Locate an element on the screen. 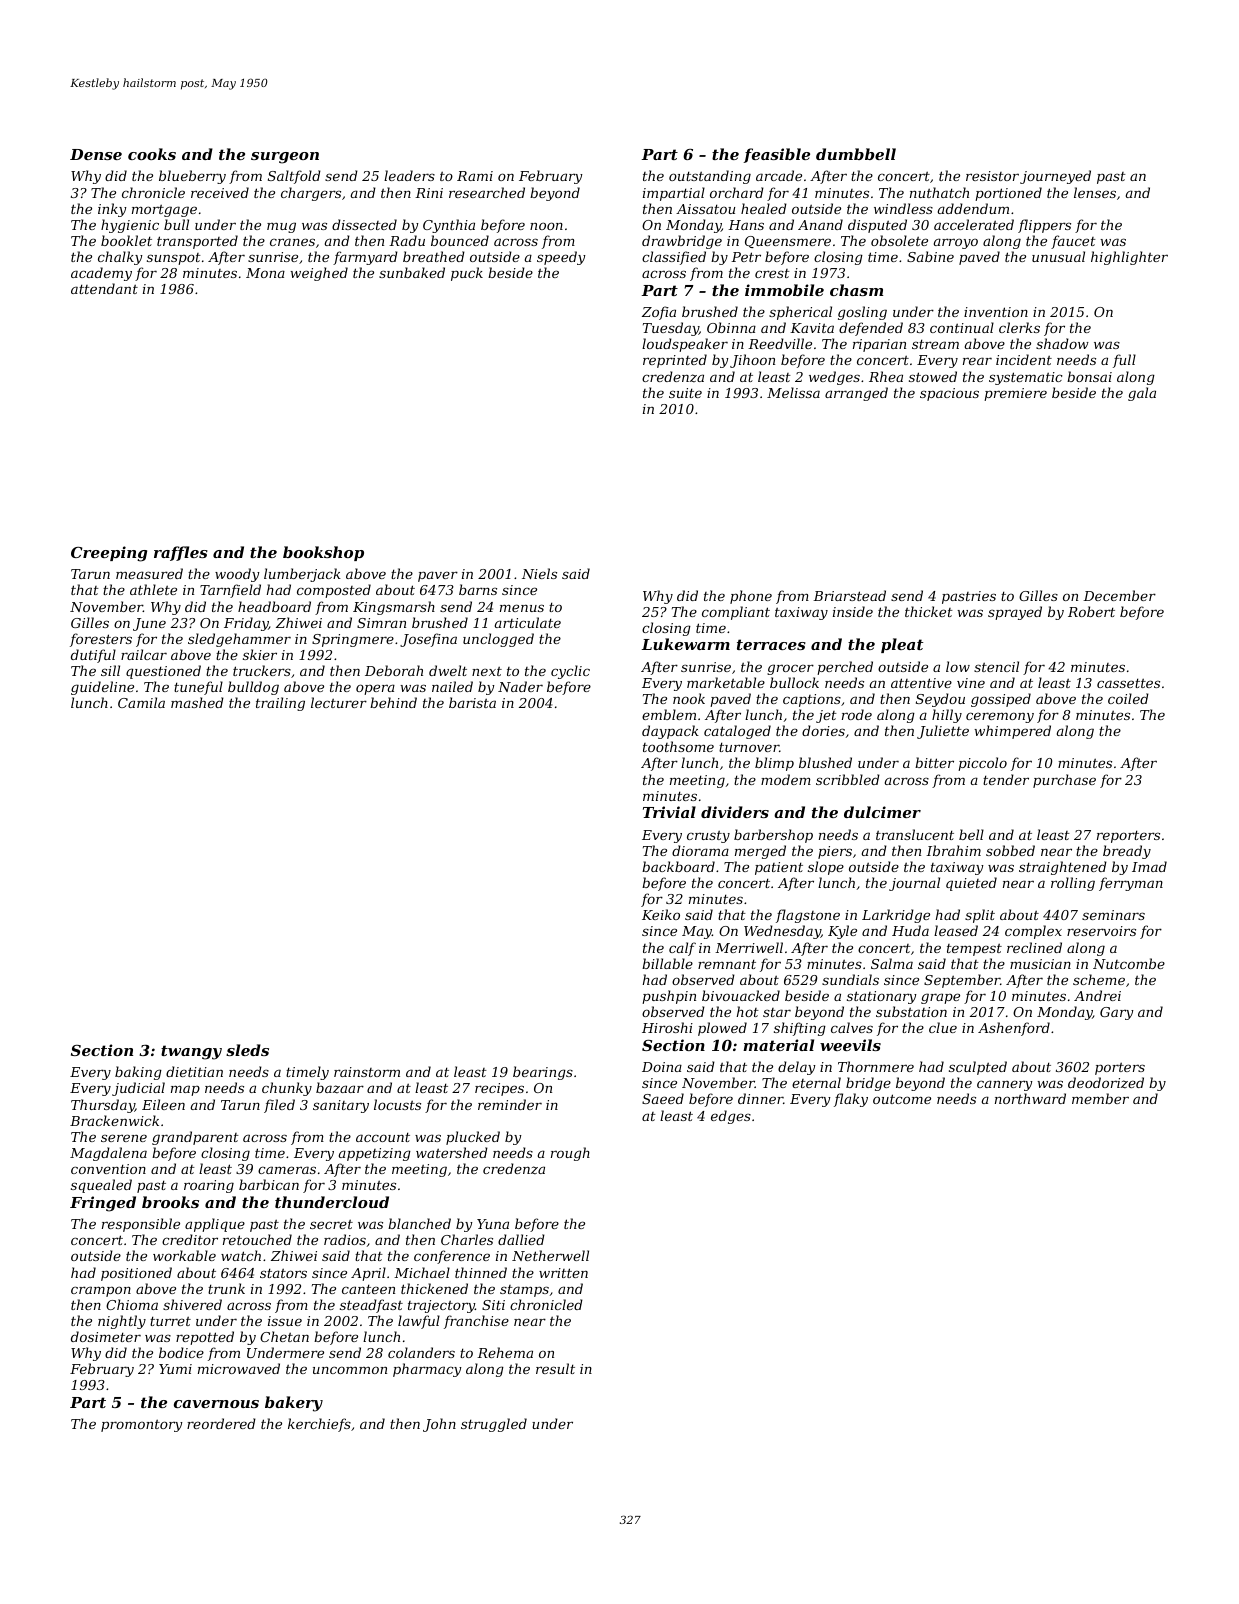 This screenshot has height=1604, width=1239. bearings is located at coordinates (543, 1073).
